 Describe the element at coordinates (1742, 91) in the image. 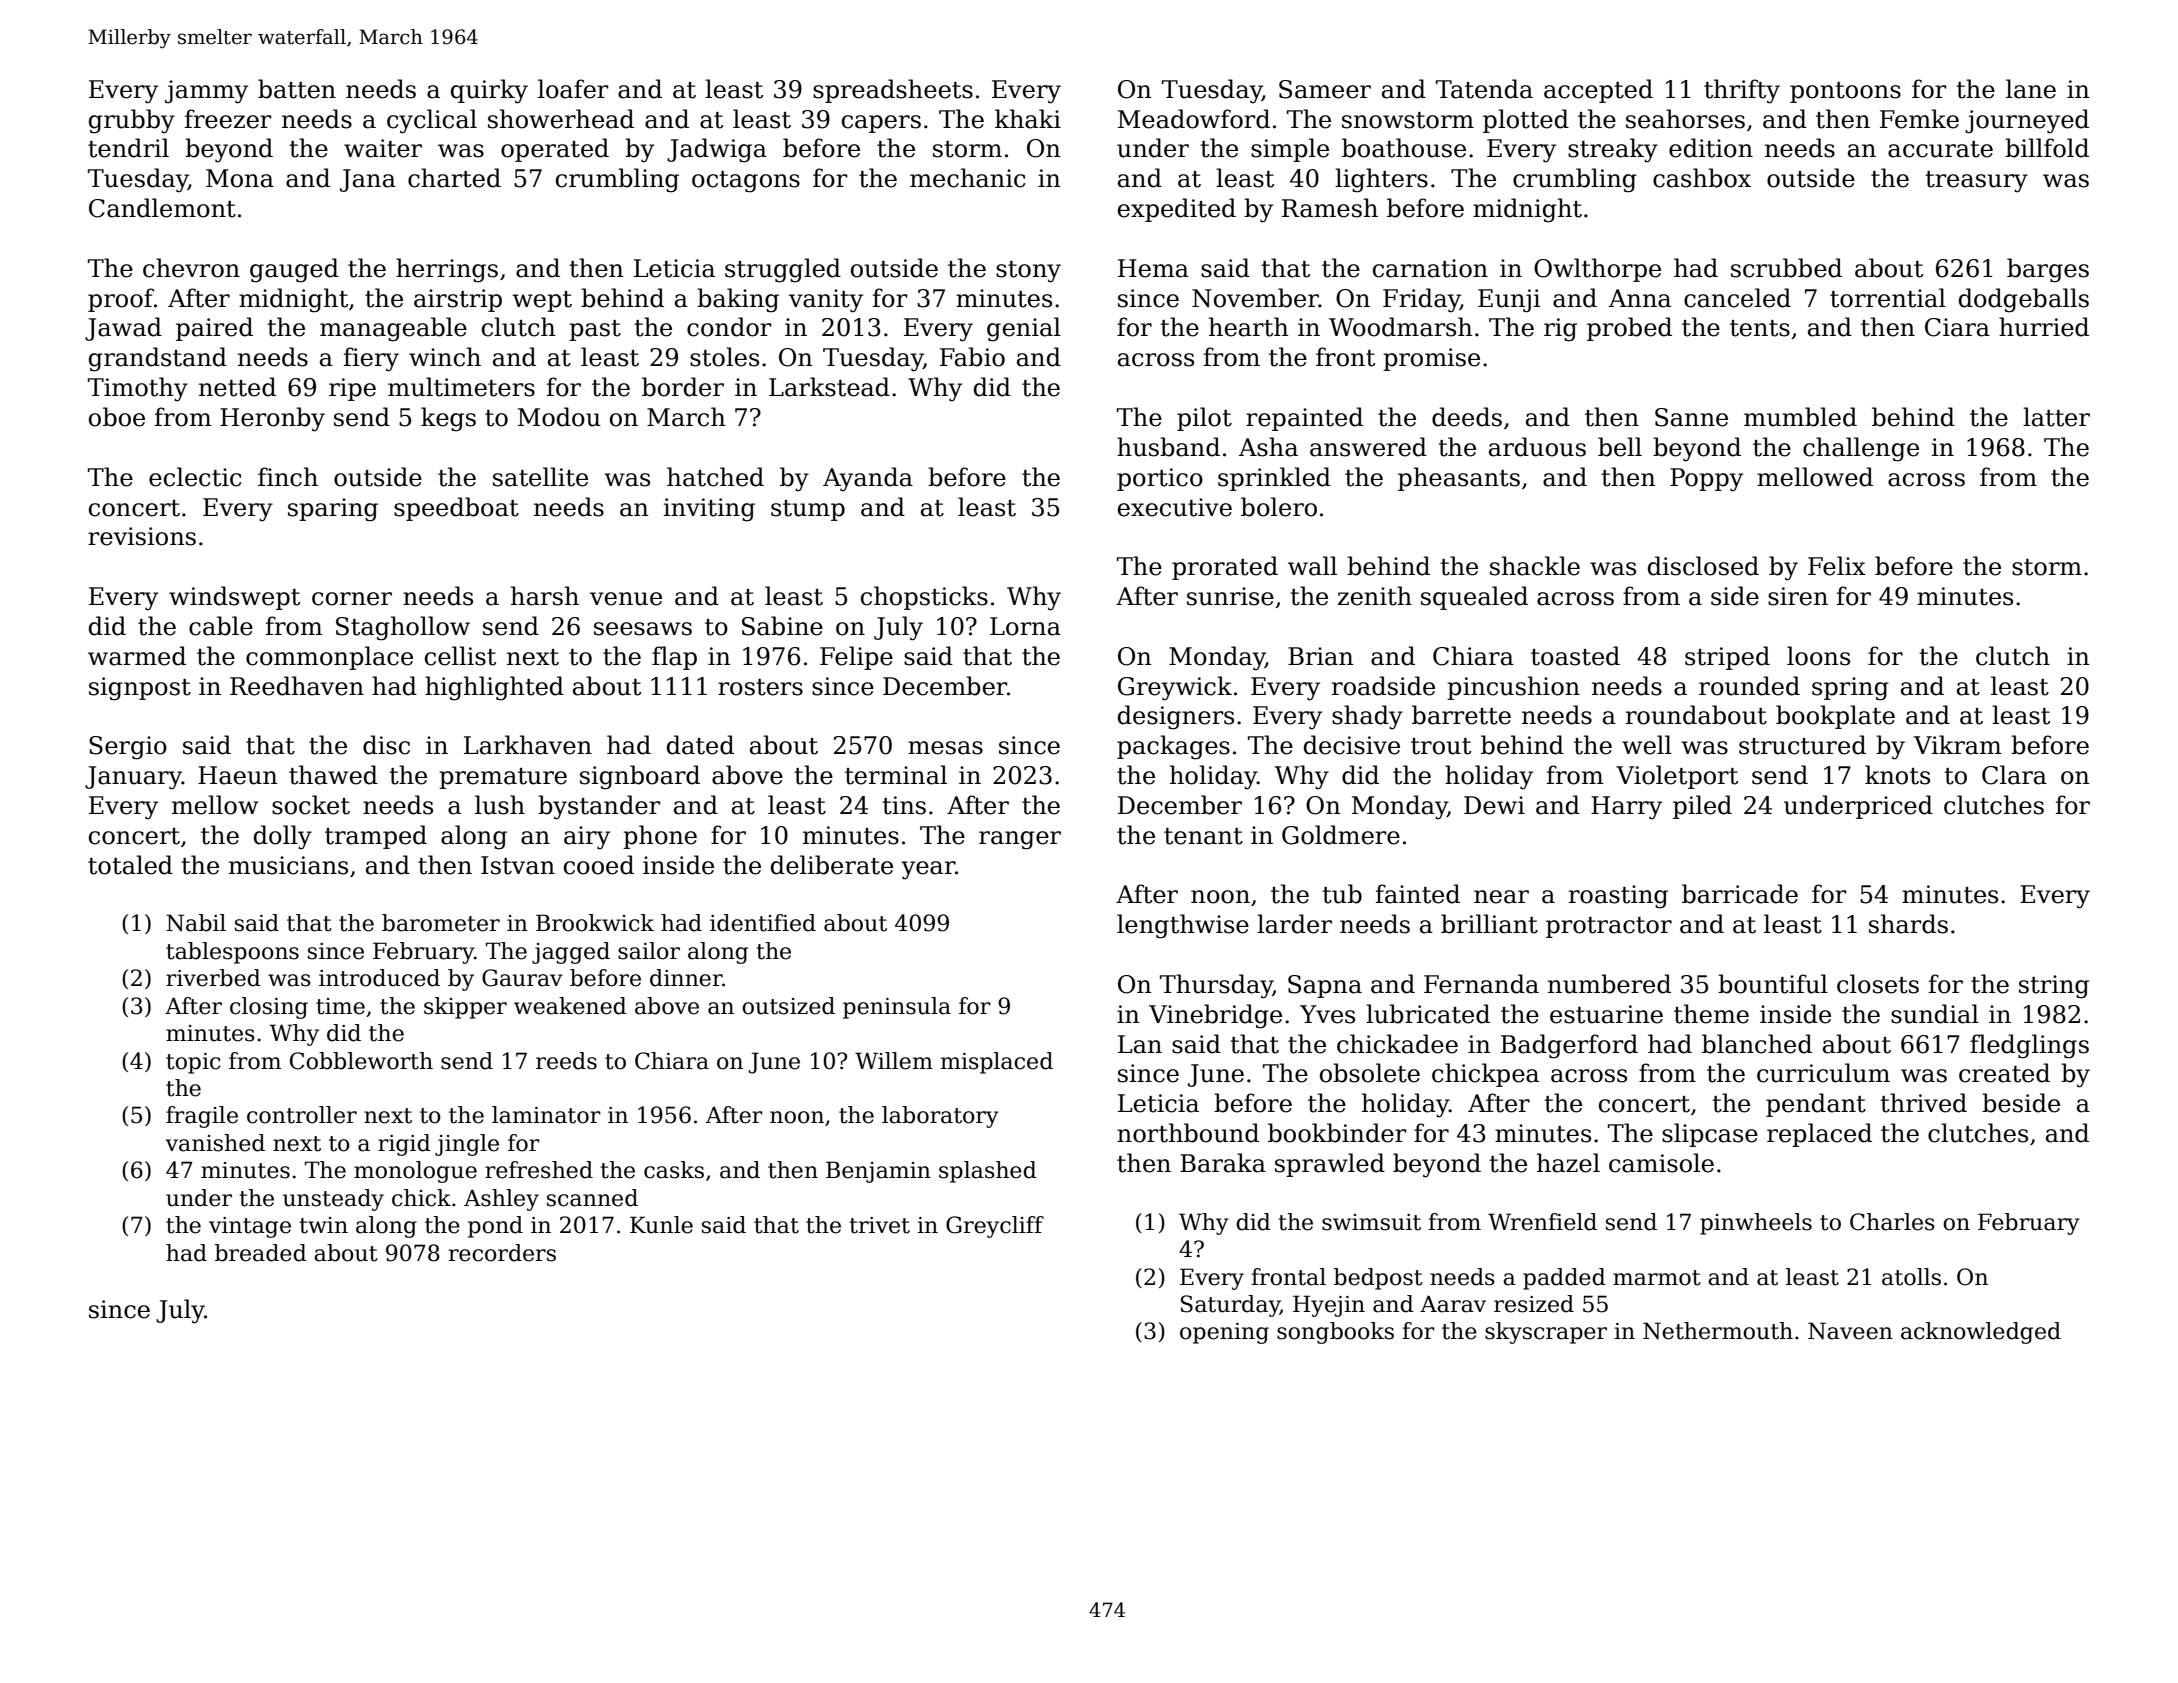

I see `thrifty` at that location.
